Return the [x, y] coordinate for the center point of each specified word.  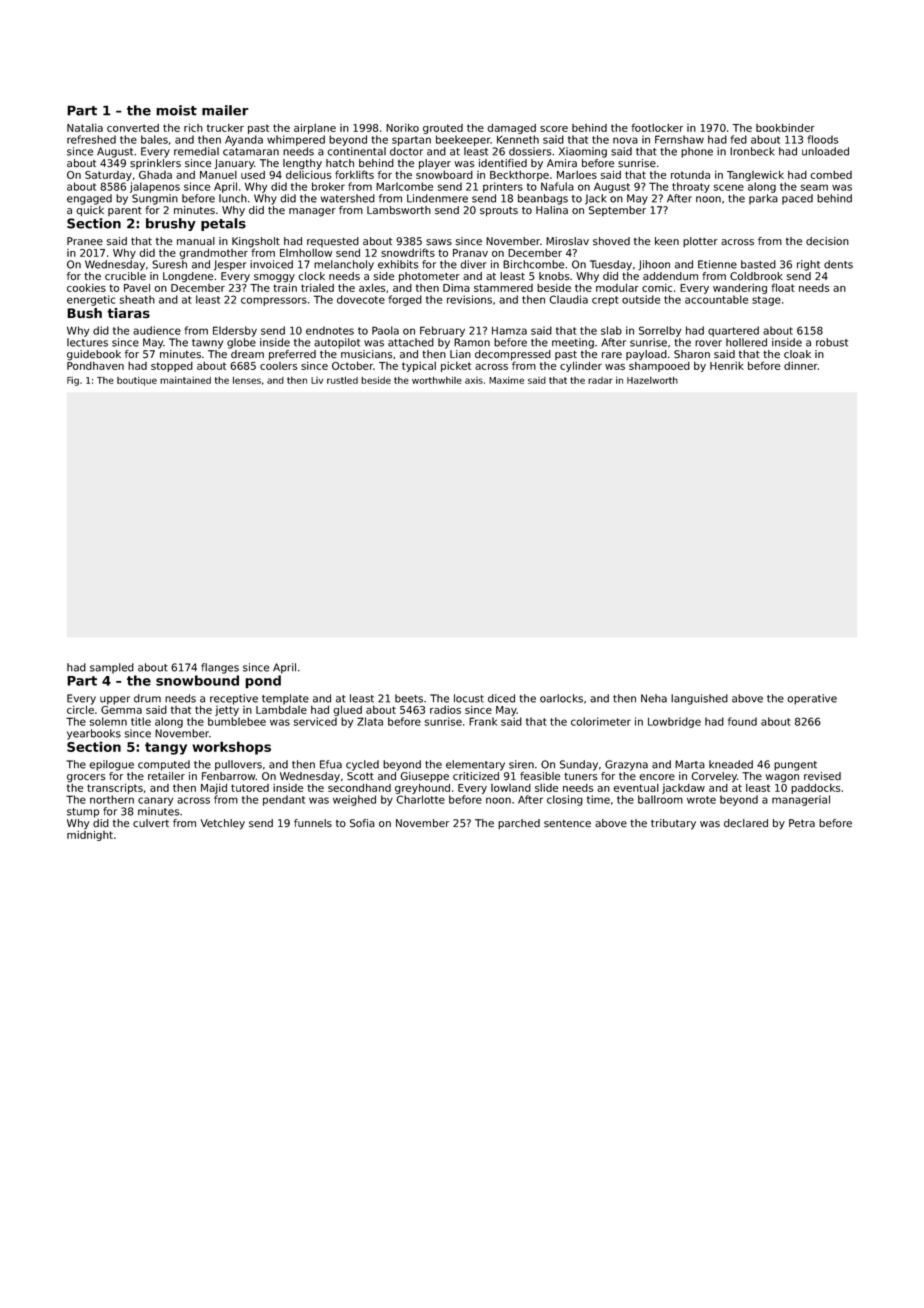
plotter [700, 242]
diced [501, 698]
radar [600, 380]
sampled [112, 668]
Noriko [402, 128]
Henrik [727, 366]
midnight [90, 836]
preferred [292, 355]
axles [372, 288]
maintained [185, 380]
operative [812, 699]
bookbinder [785, 128]
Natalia [85, 128]
